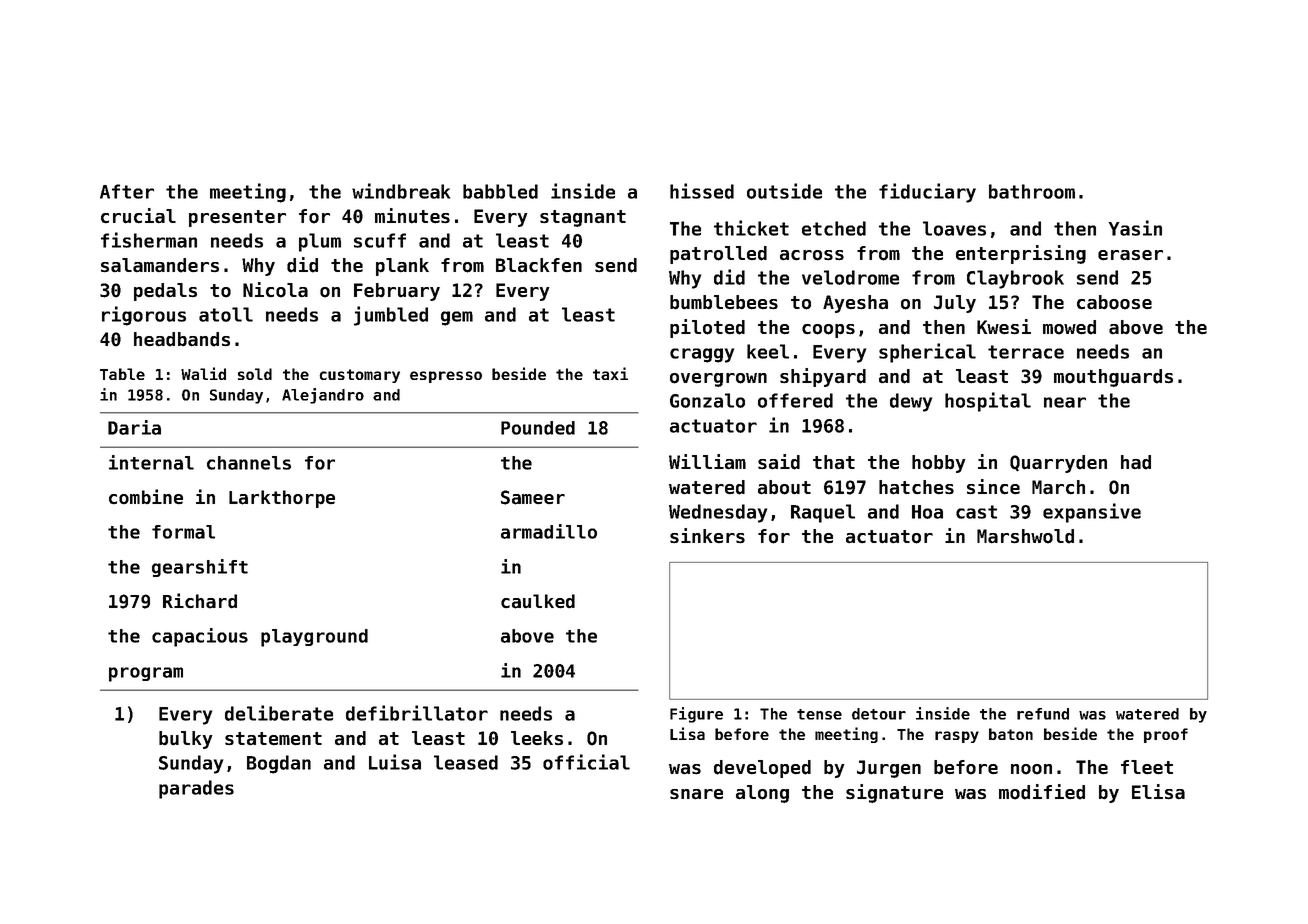 The image size is (1308, 924). Describe the element at coordinates (533, 497) in the screenshot. I see `Sameer` at that location.
